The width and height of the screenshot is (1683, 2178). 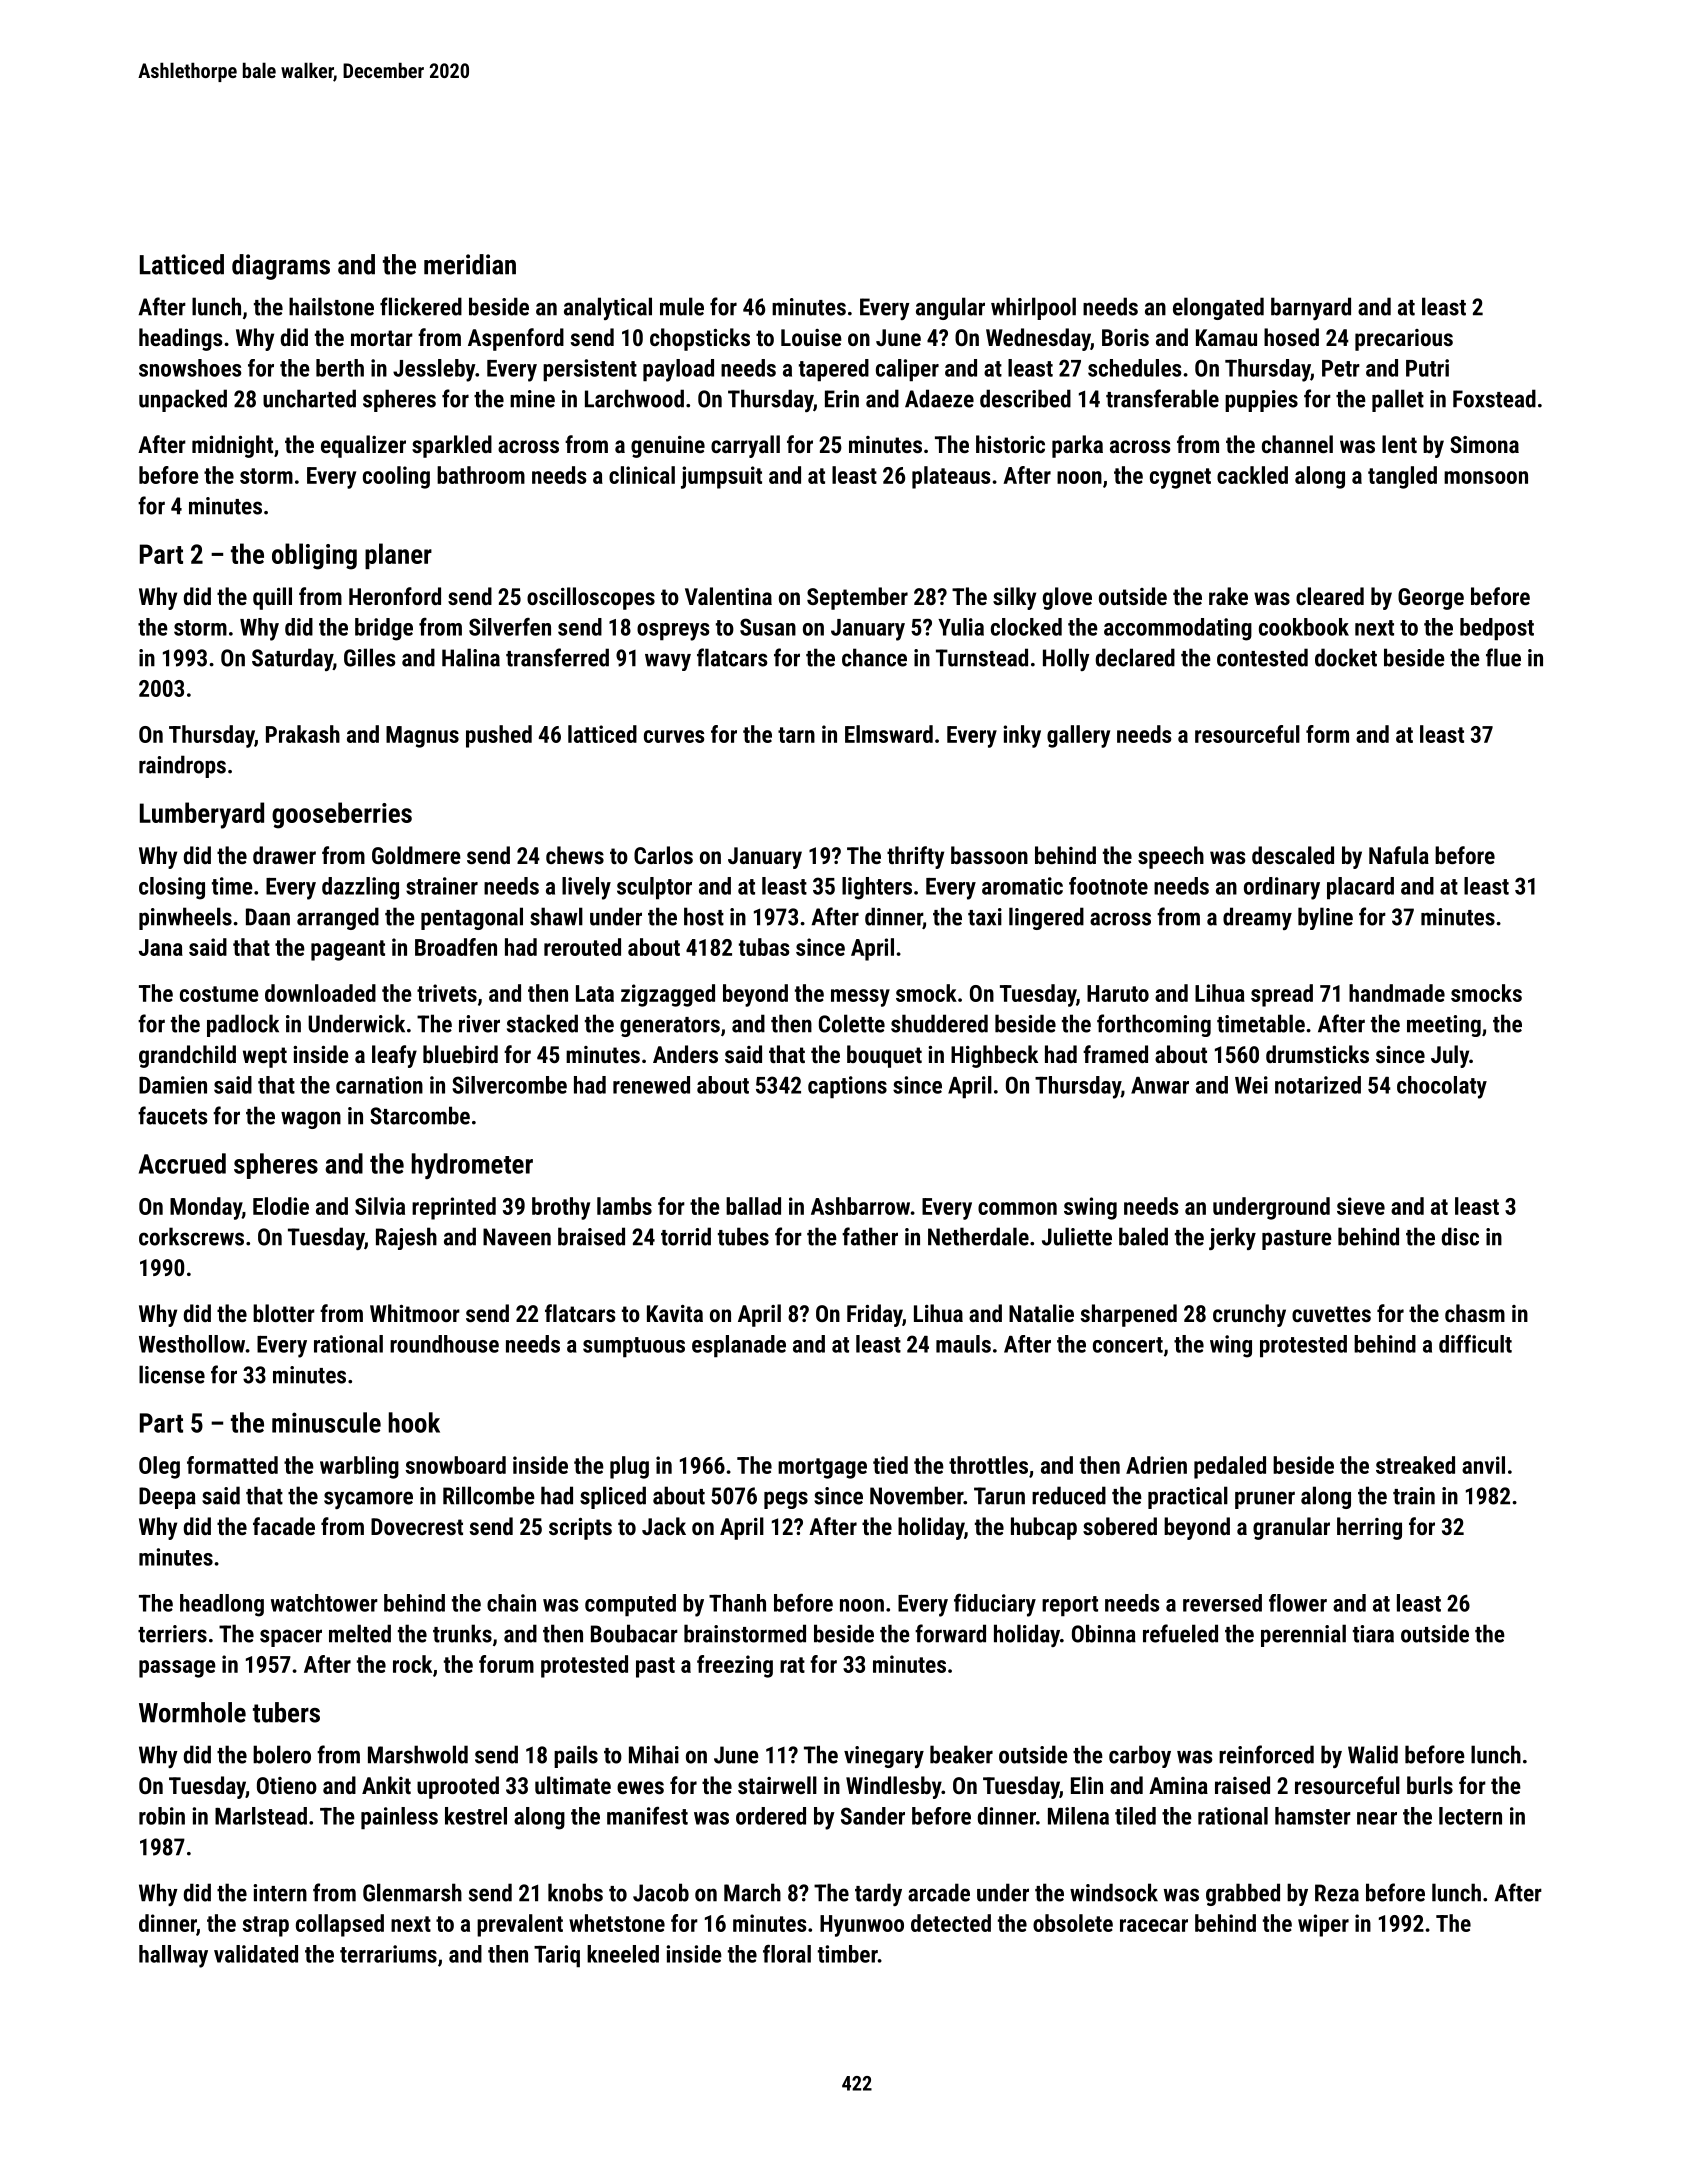 What do you see at coordinates (1404, 340) in the screenshot?
I see `precarious` at bounding box center [1404, 340].
